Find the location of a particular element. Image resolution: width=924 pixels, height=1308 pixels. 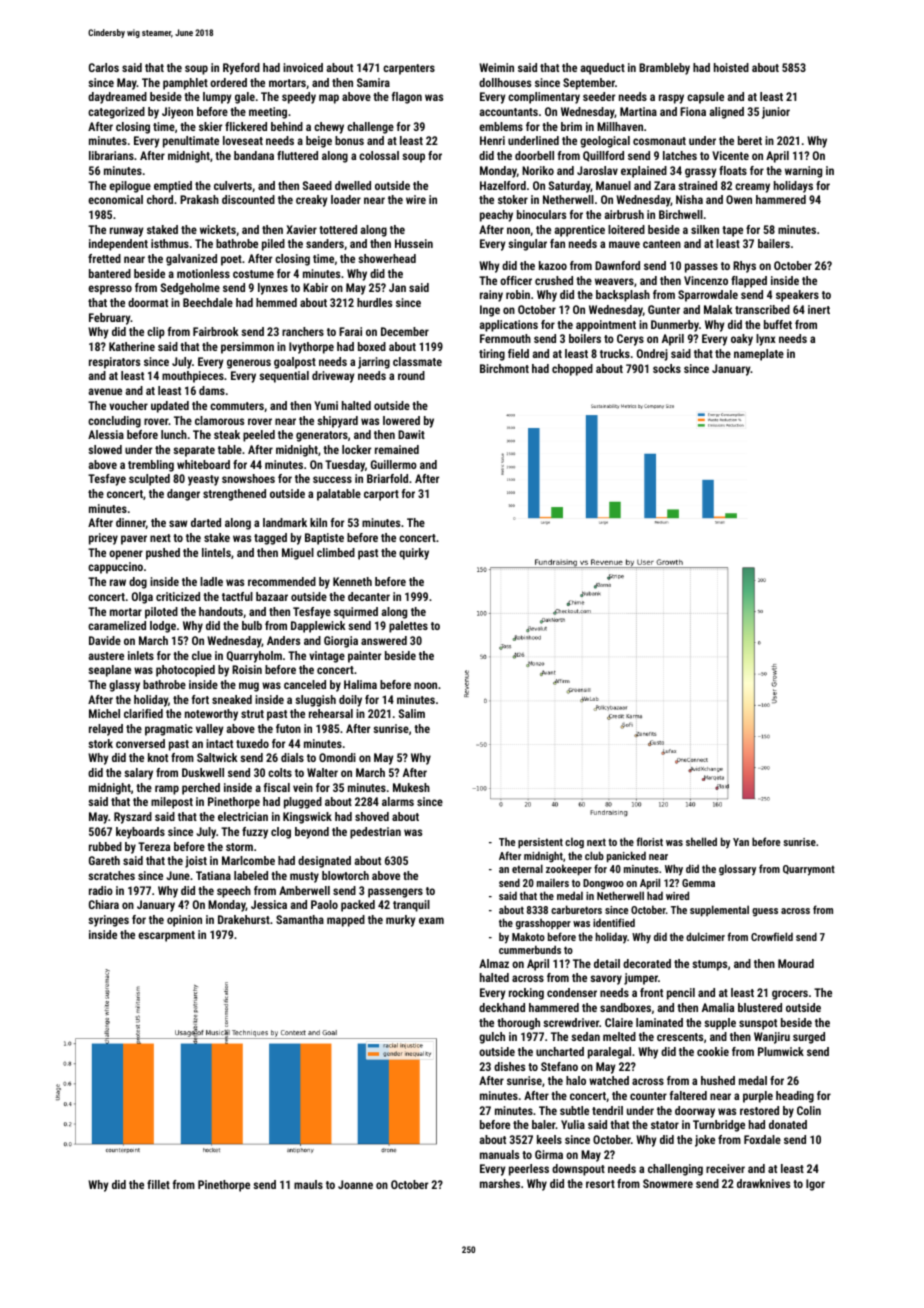

creamy is located at coordinates (752, 188).
